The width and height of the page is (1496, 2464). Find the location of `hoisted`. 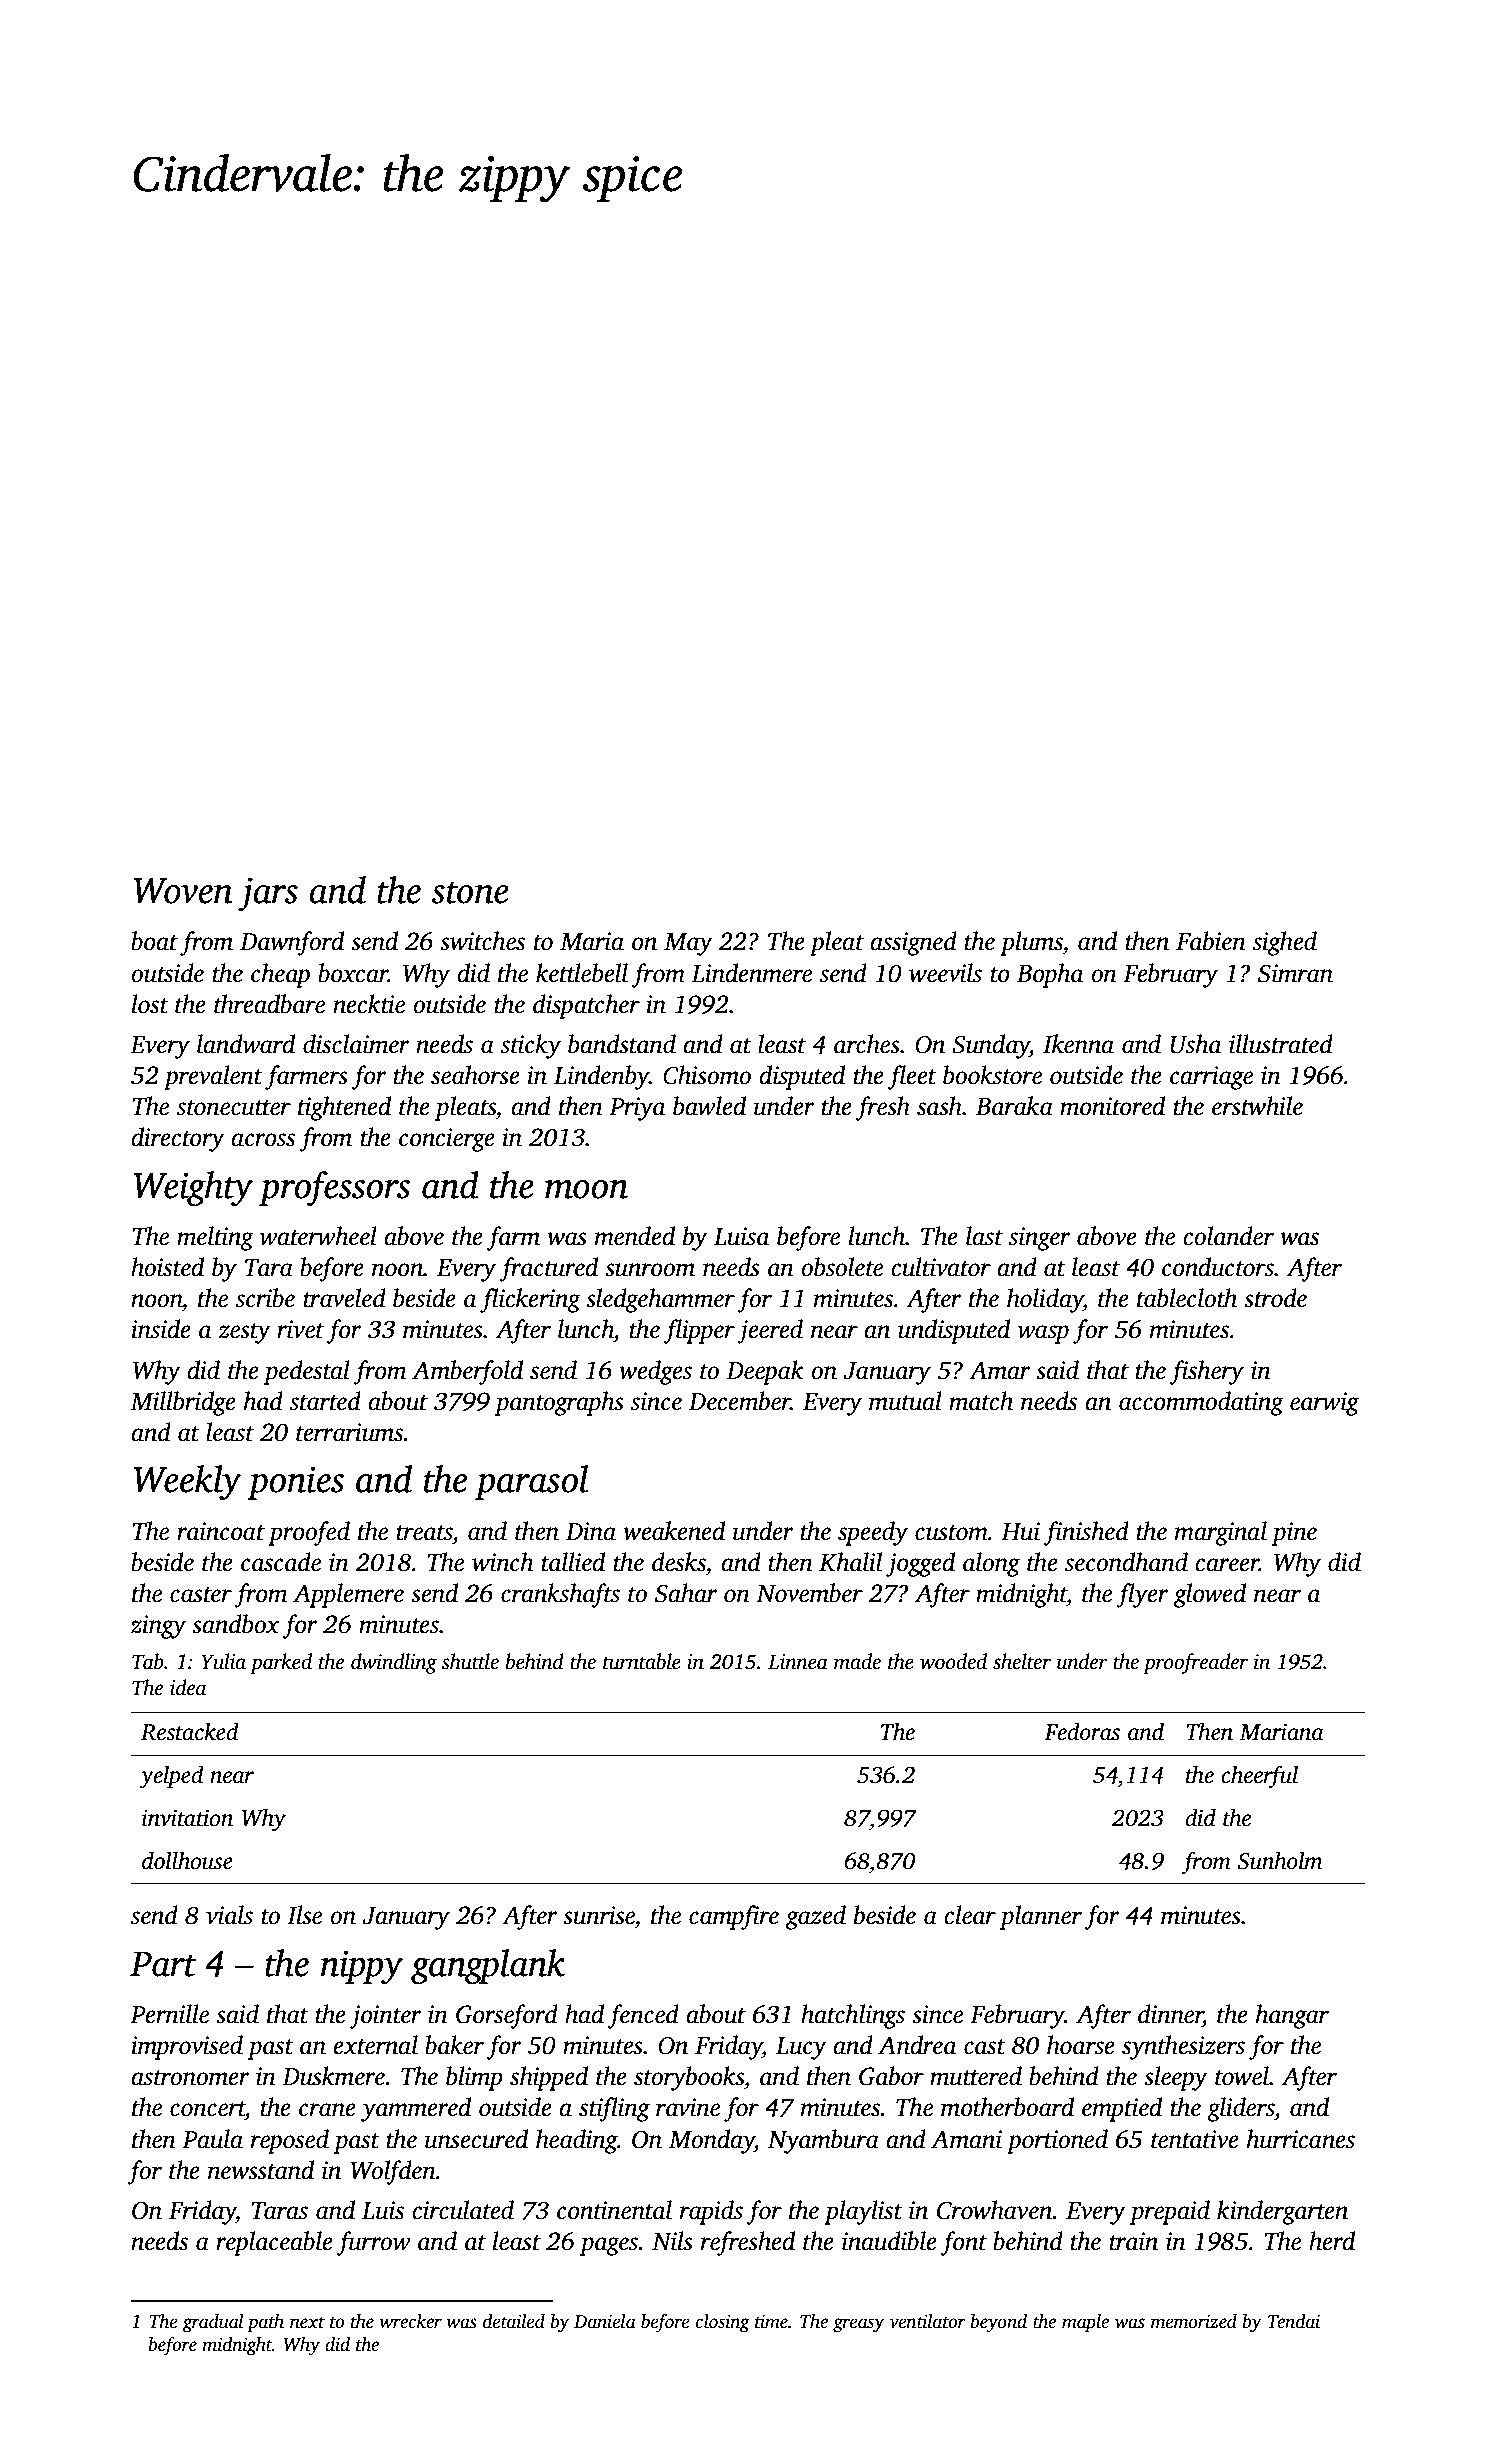

hoisted is located at coordinates (167, 1267).
